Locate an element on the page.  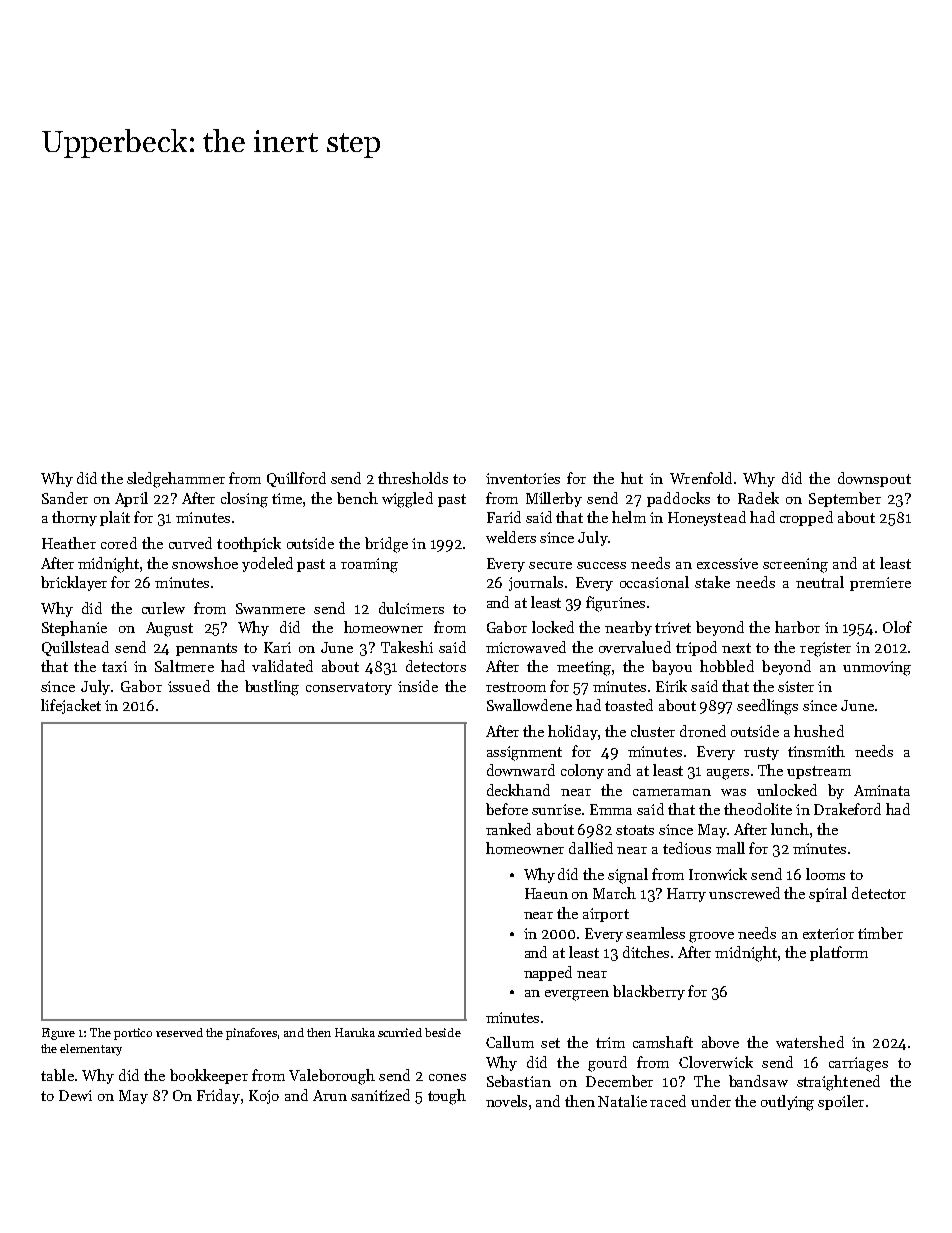
theodolite is located at coordinates (758, 809).
